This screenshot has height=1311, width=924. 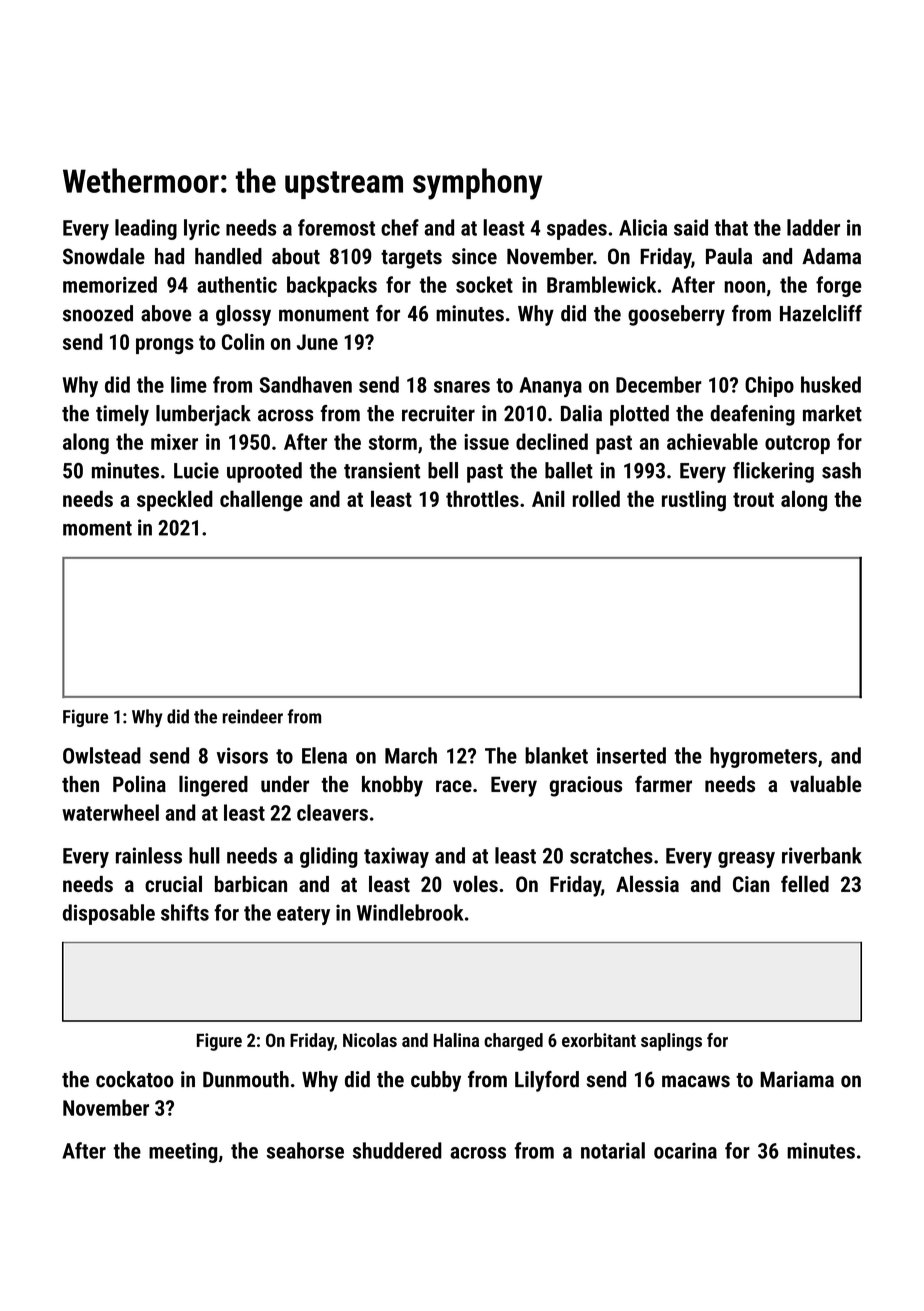 I want to click on shifts, so click(x=185, y=912).
